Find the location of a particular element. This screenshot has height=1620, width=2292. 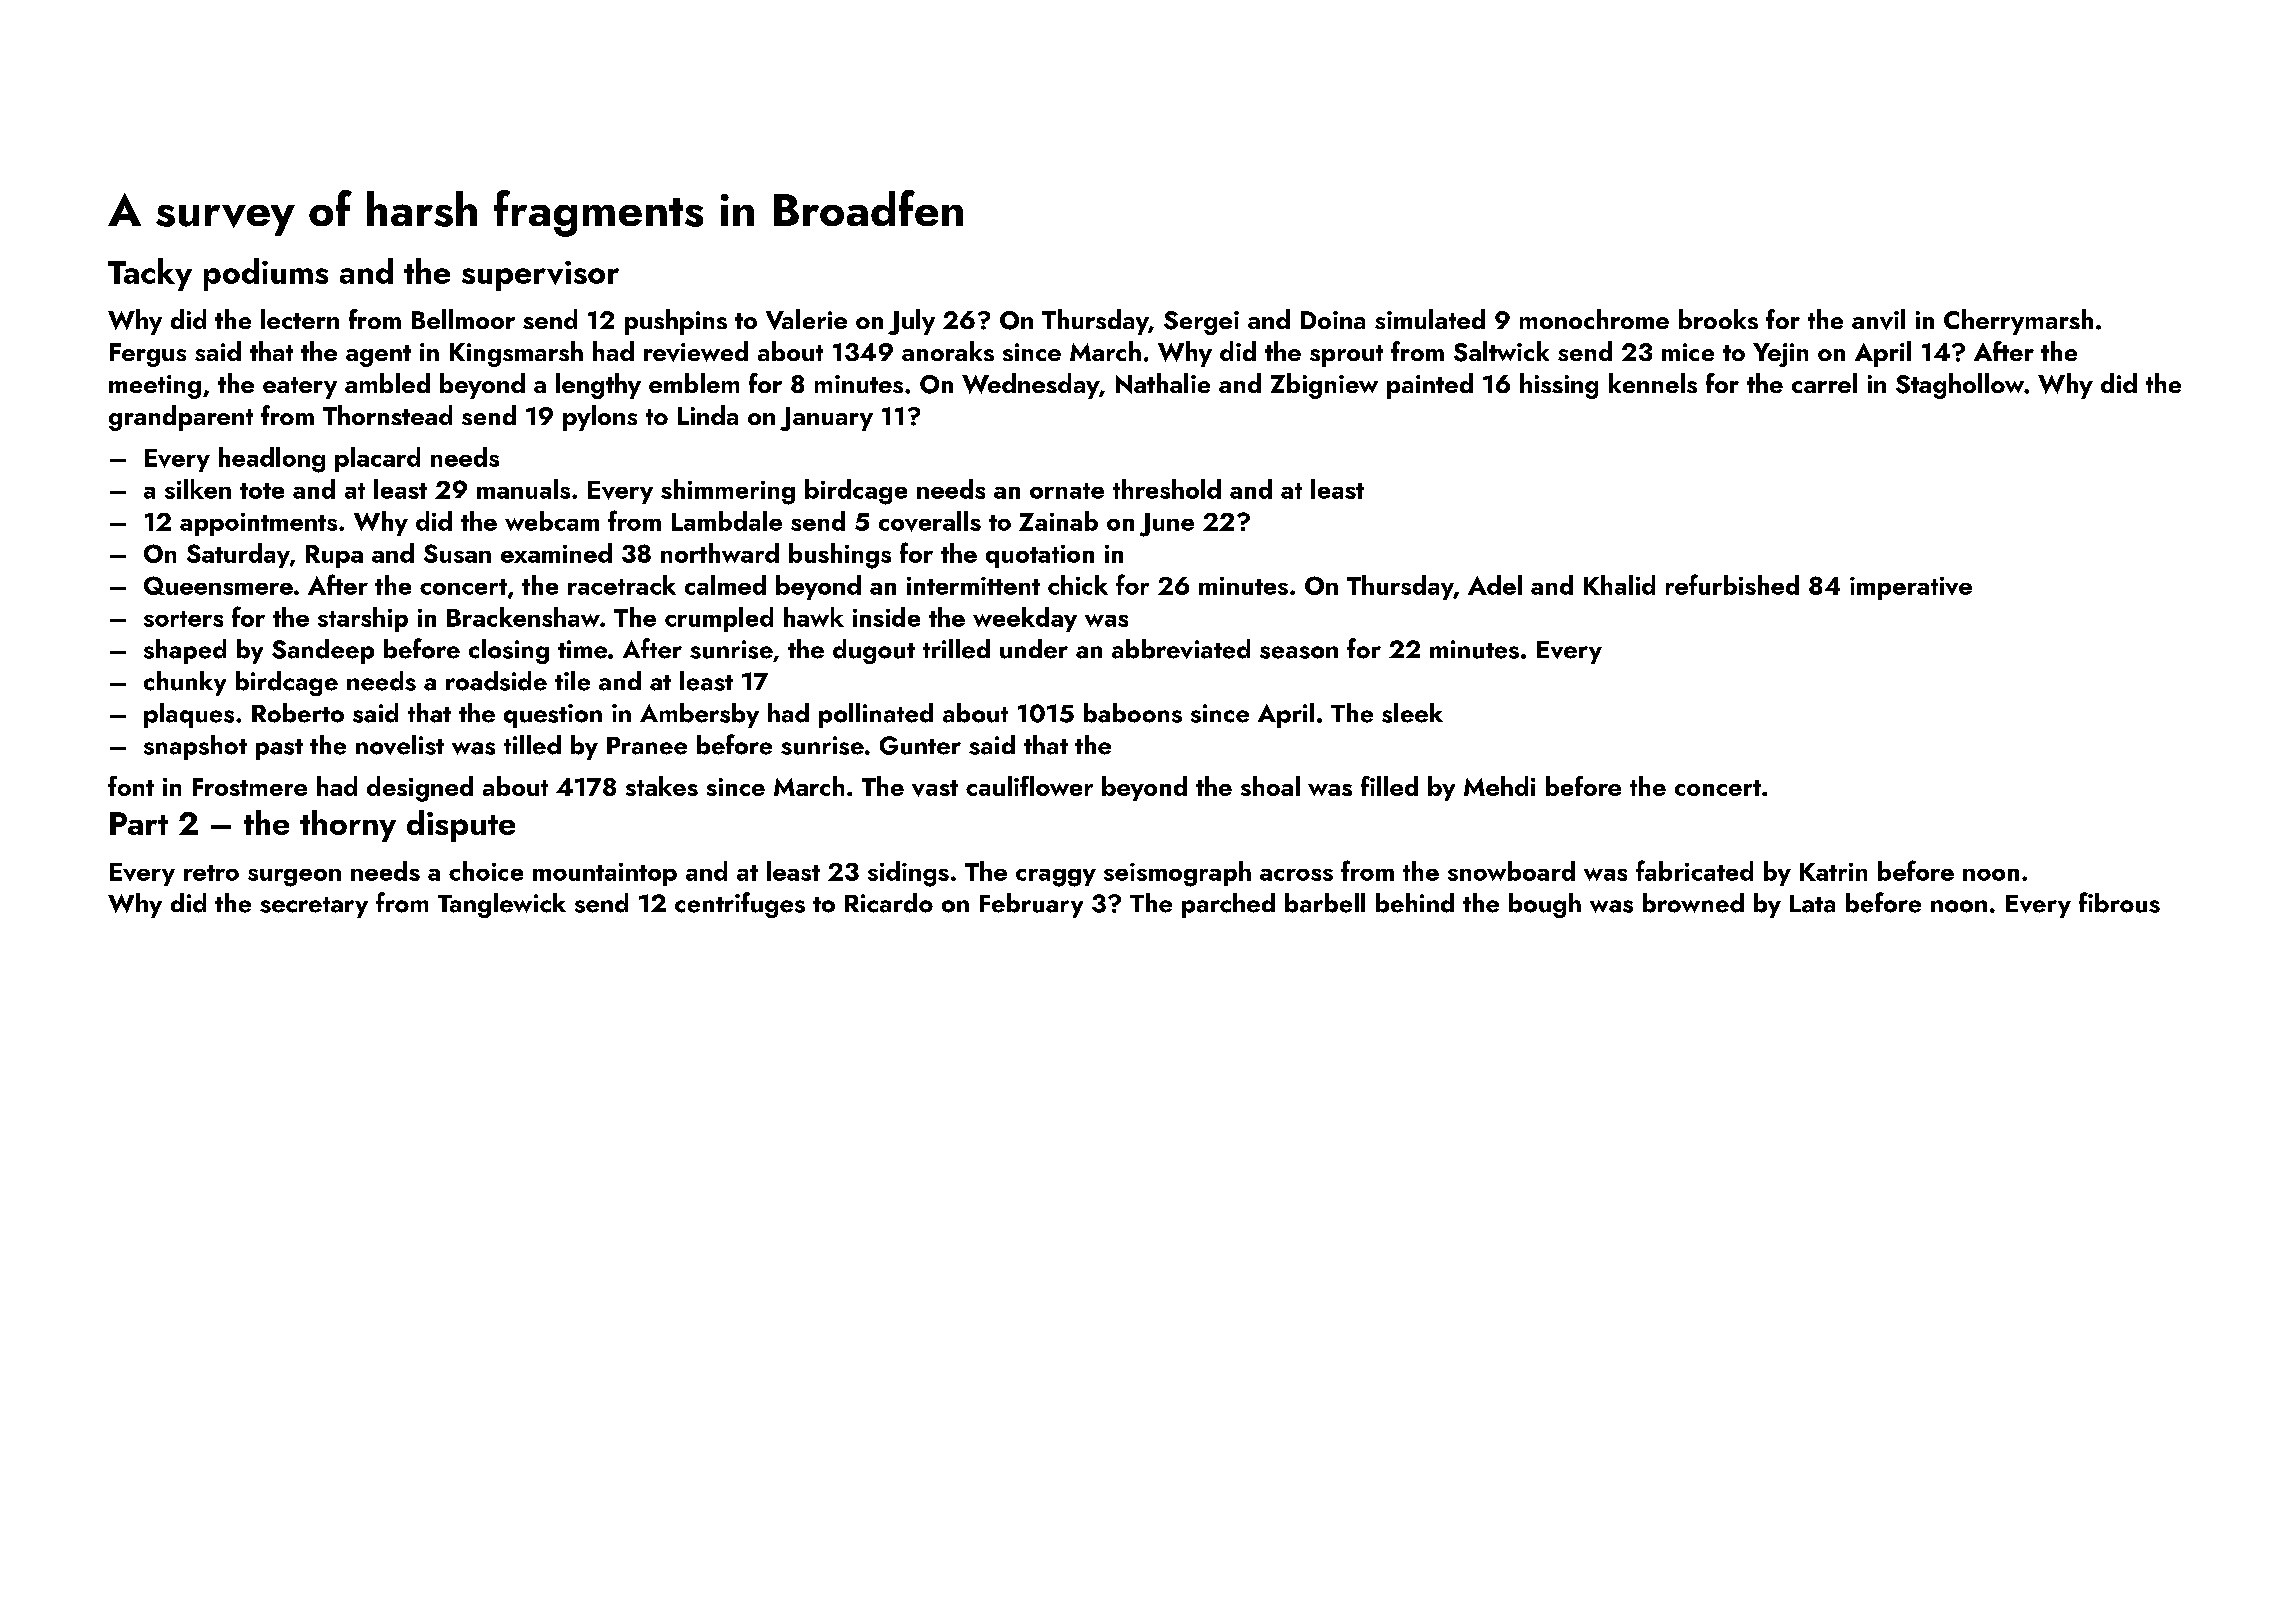

season is located at coordinates (1299, 652).
